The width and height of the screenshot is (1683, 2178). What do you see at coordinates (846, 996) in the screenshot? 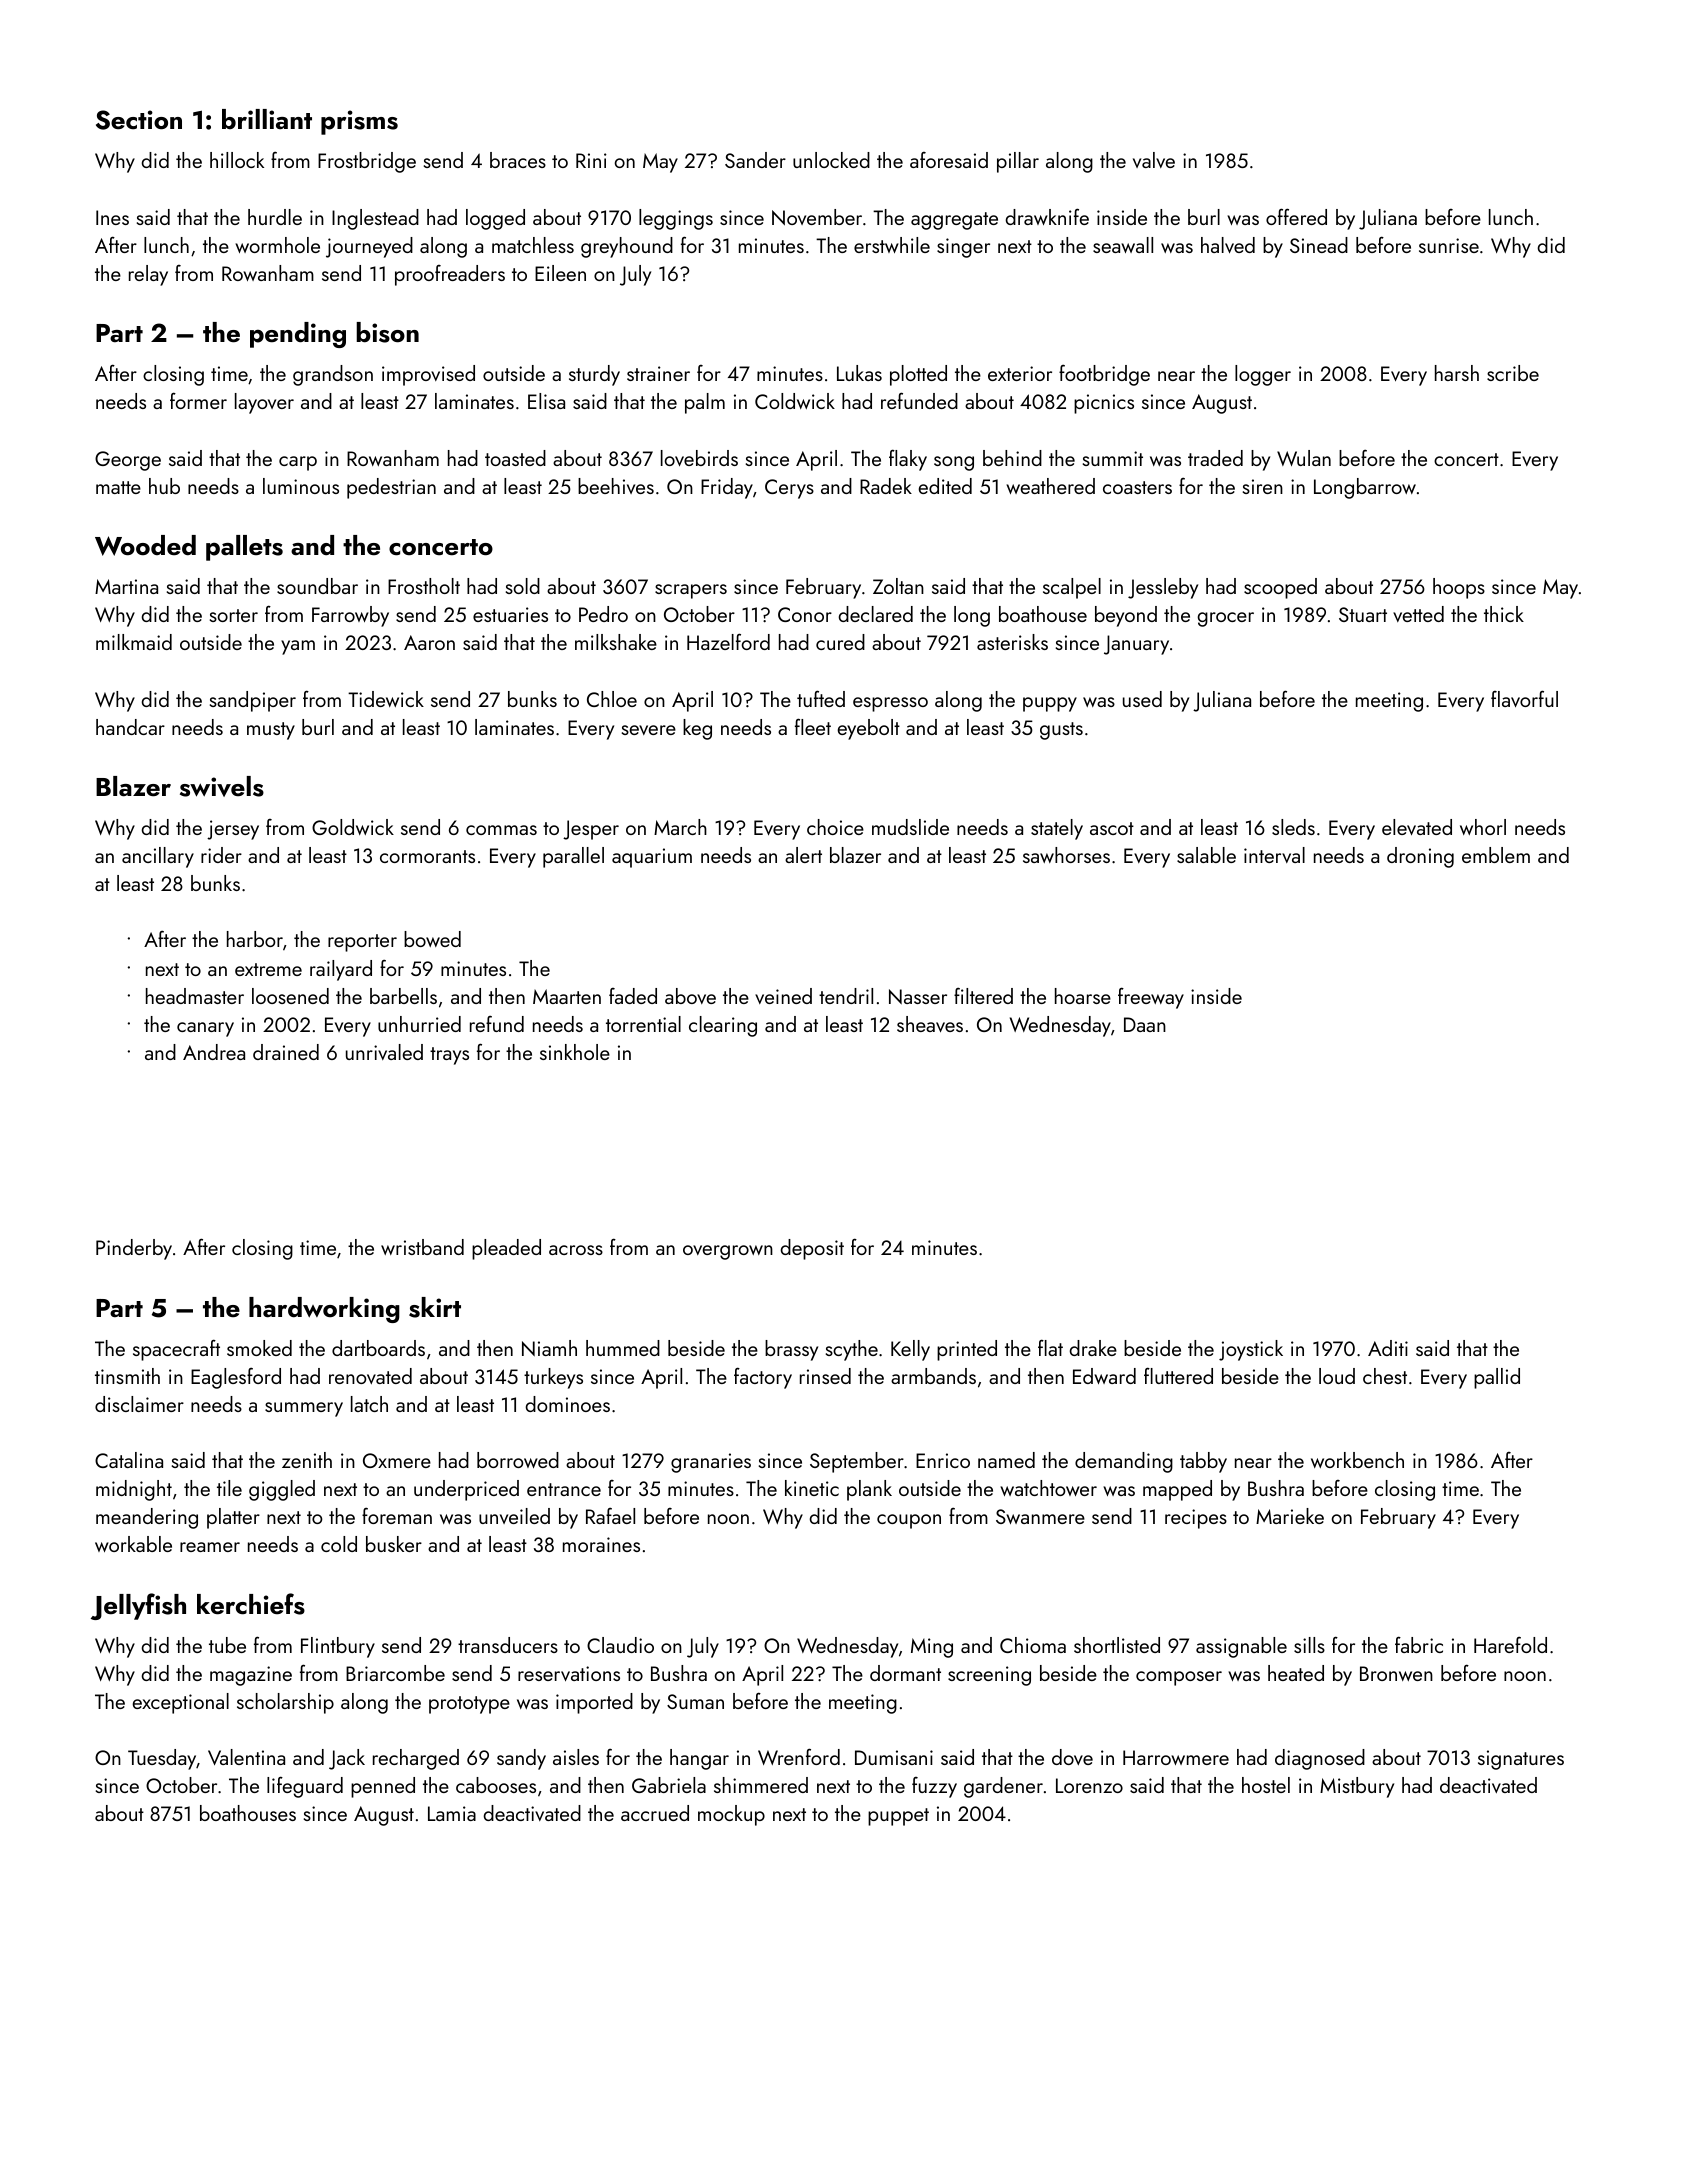
I see `tendril` at bounding box center [846, 996].
